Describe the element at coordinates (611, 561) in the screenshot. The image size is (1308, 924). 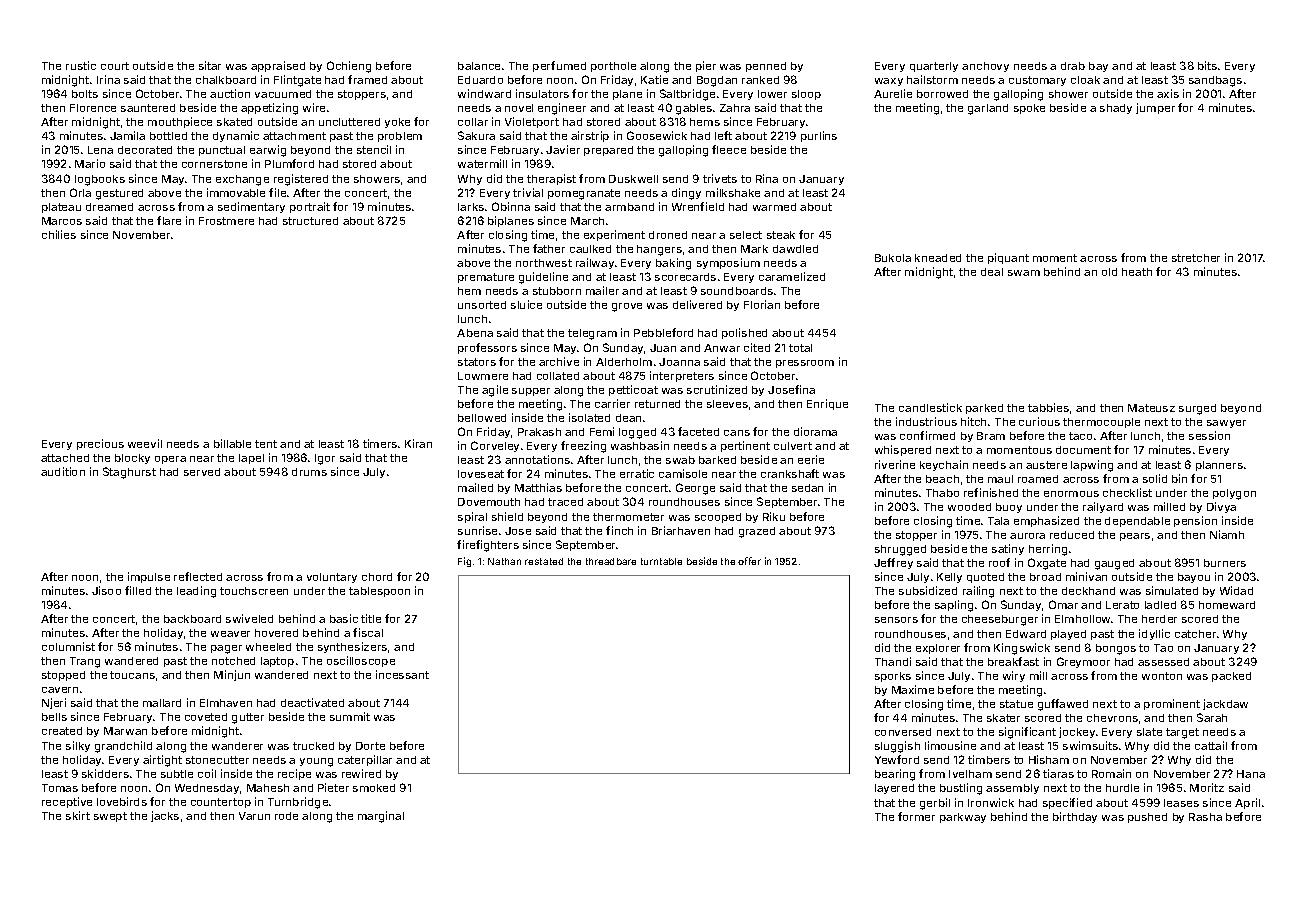
I see `threadbare` at that location.
